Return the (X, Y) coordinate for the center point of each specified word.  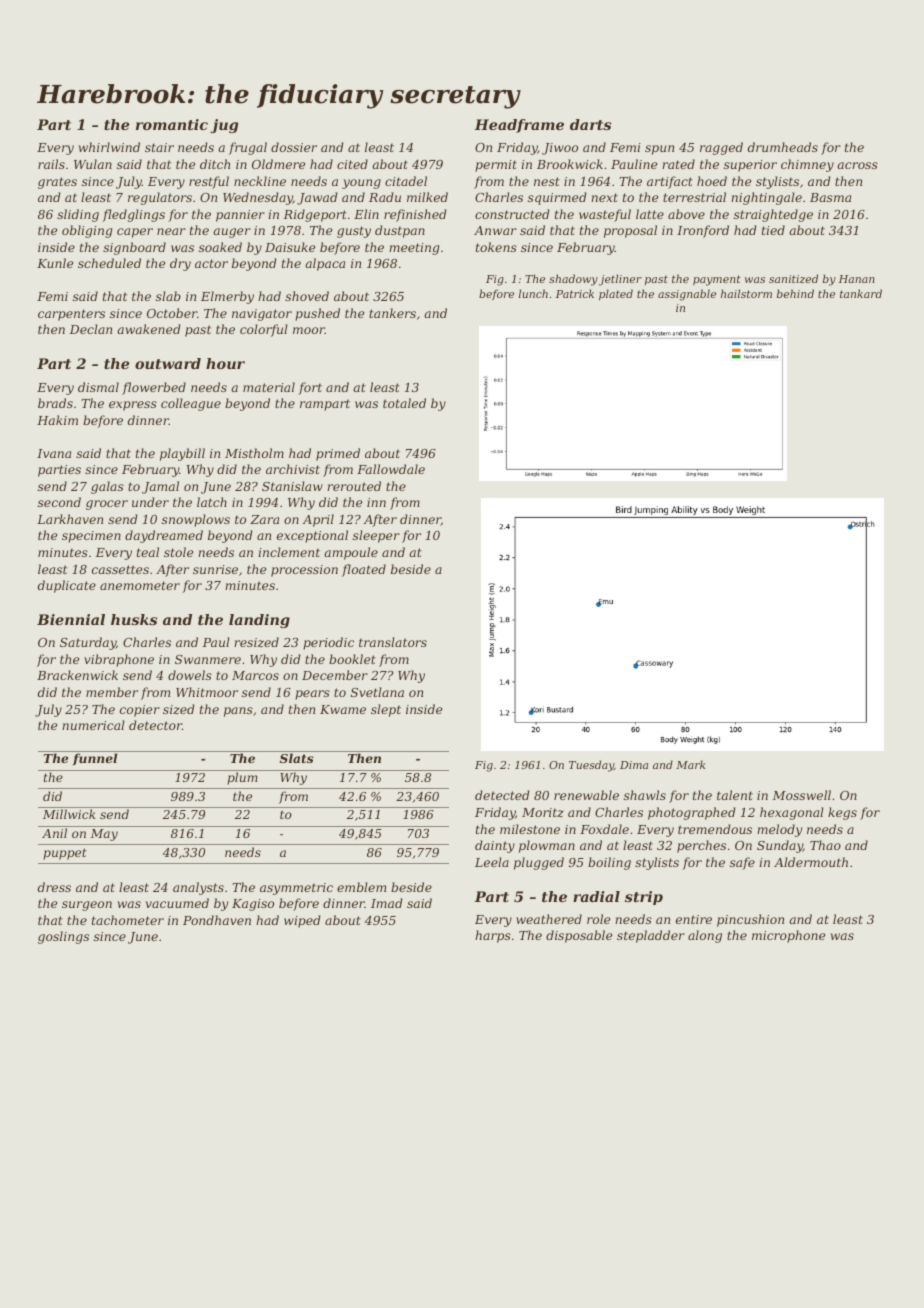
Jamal (160, 487)
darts (590, 124)
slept (386, 710)
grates (57, 183)
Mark (691, 764)
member (112, 692)
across (857, 165)
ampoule (351, 553)
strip (644, 898)
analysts (198, 888)
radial (596, 896)
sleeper (376, 536)
